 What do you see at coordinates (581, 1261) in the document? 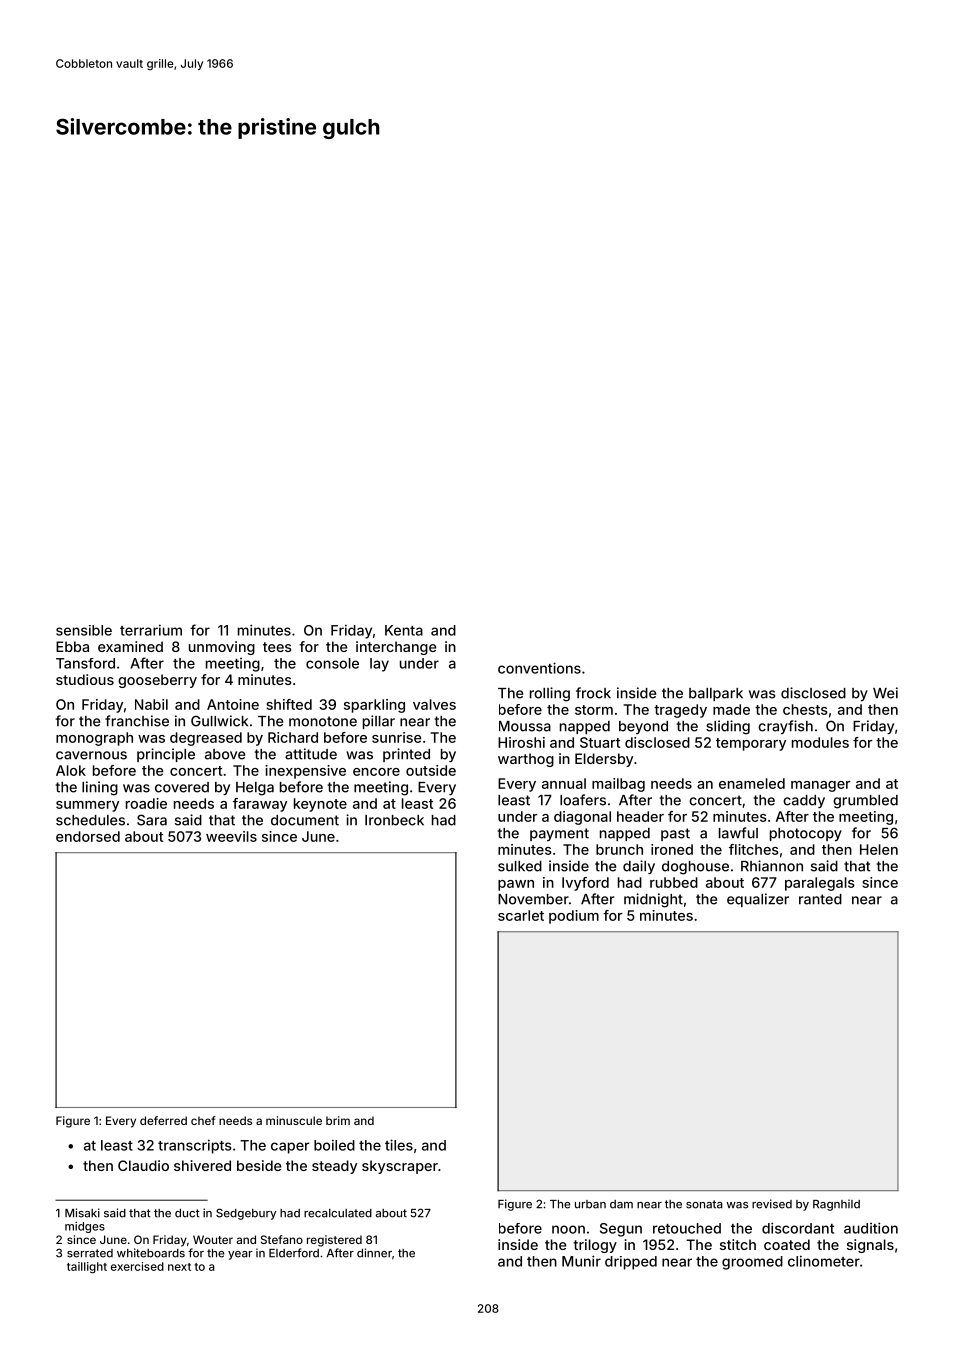
I see `Munir` at bounding box center [581, 1261].
